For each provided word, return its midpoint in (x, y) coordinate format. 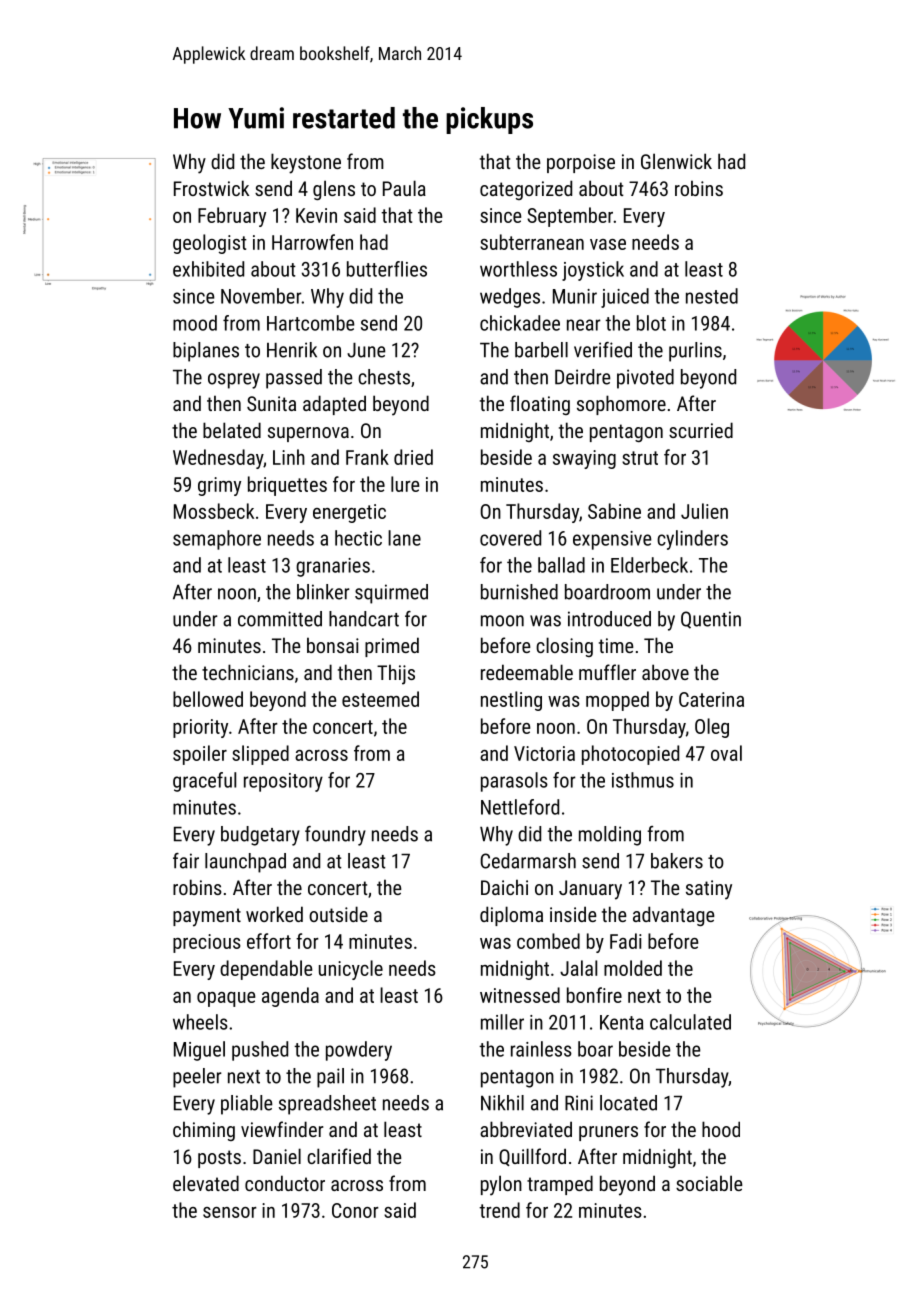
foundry (335, 836)
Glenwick (676, 161)
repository (283, 782)
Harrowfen (312, 242)
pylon (501, 1185)
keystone (306, 163)
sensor (230, 1212)
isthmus (643, 780)
